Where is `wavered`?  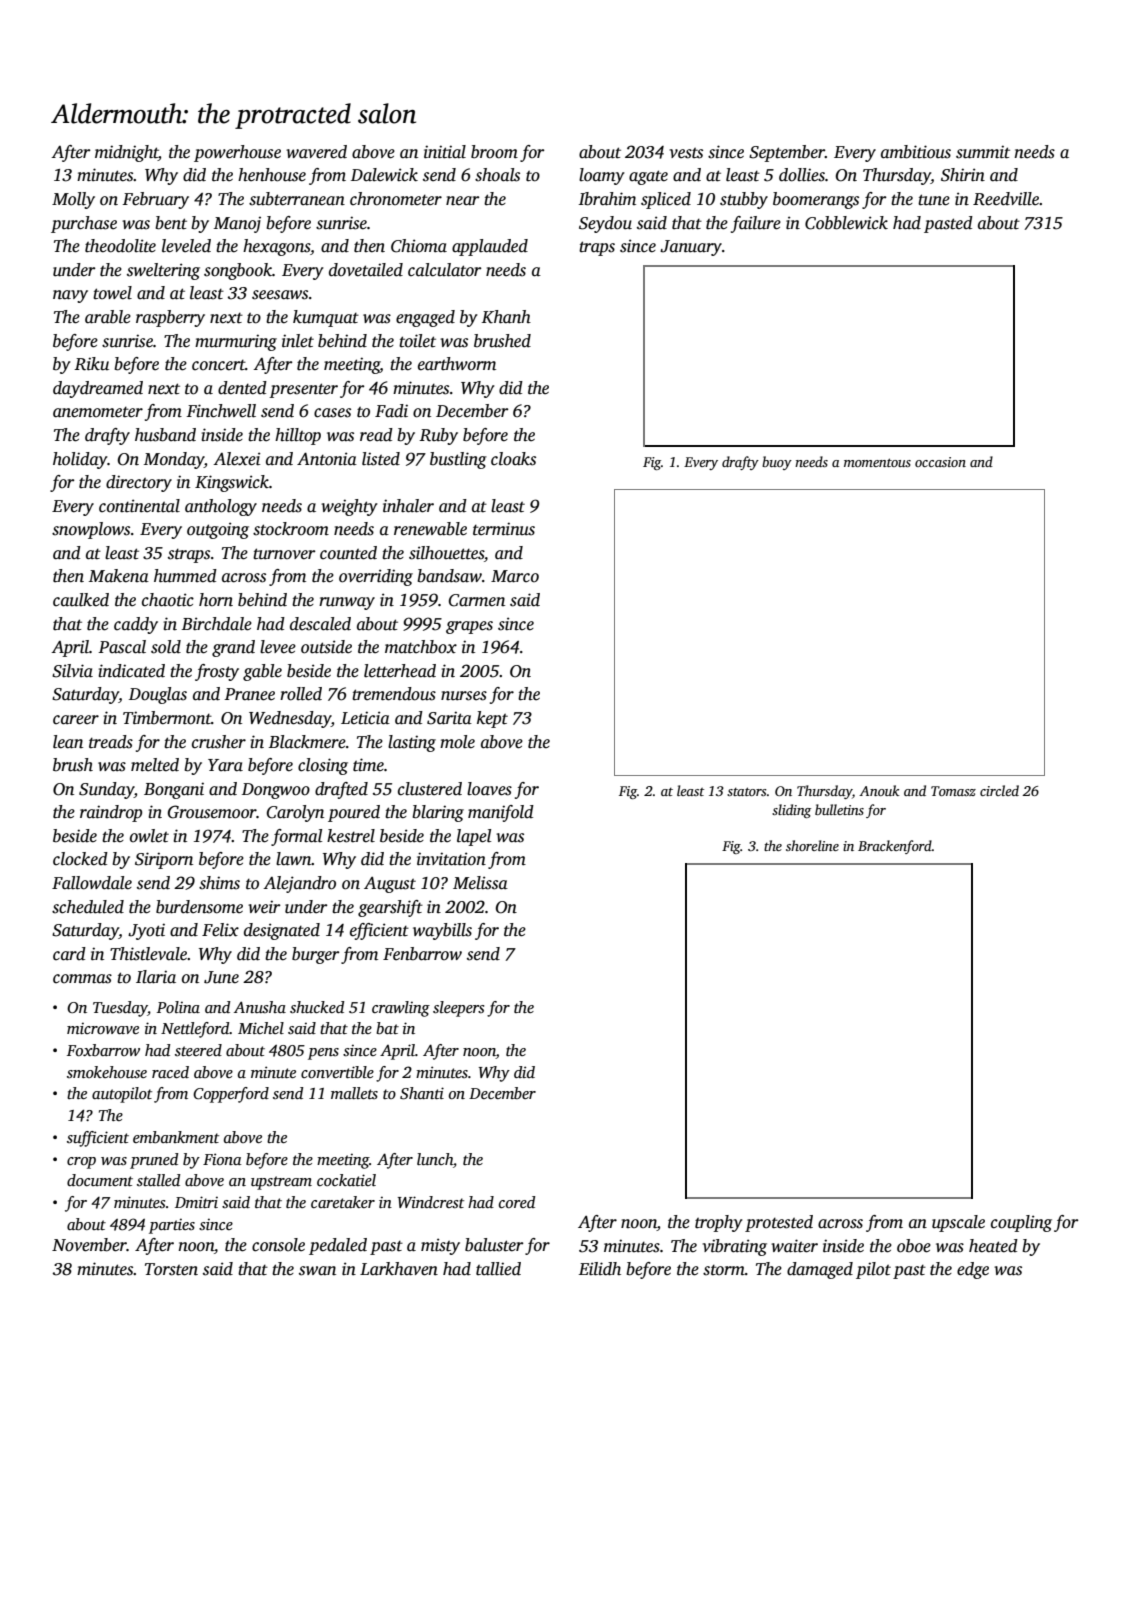
wavered is located at coordinates (316, 152).
